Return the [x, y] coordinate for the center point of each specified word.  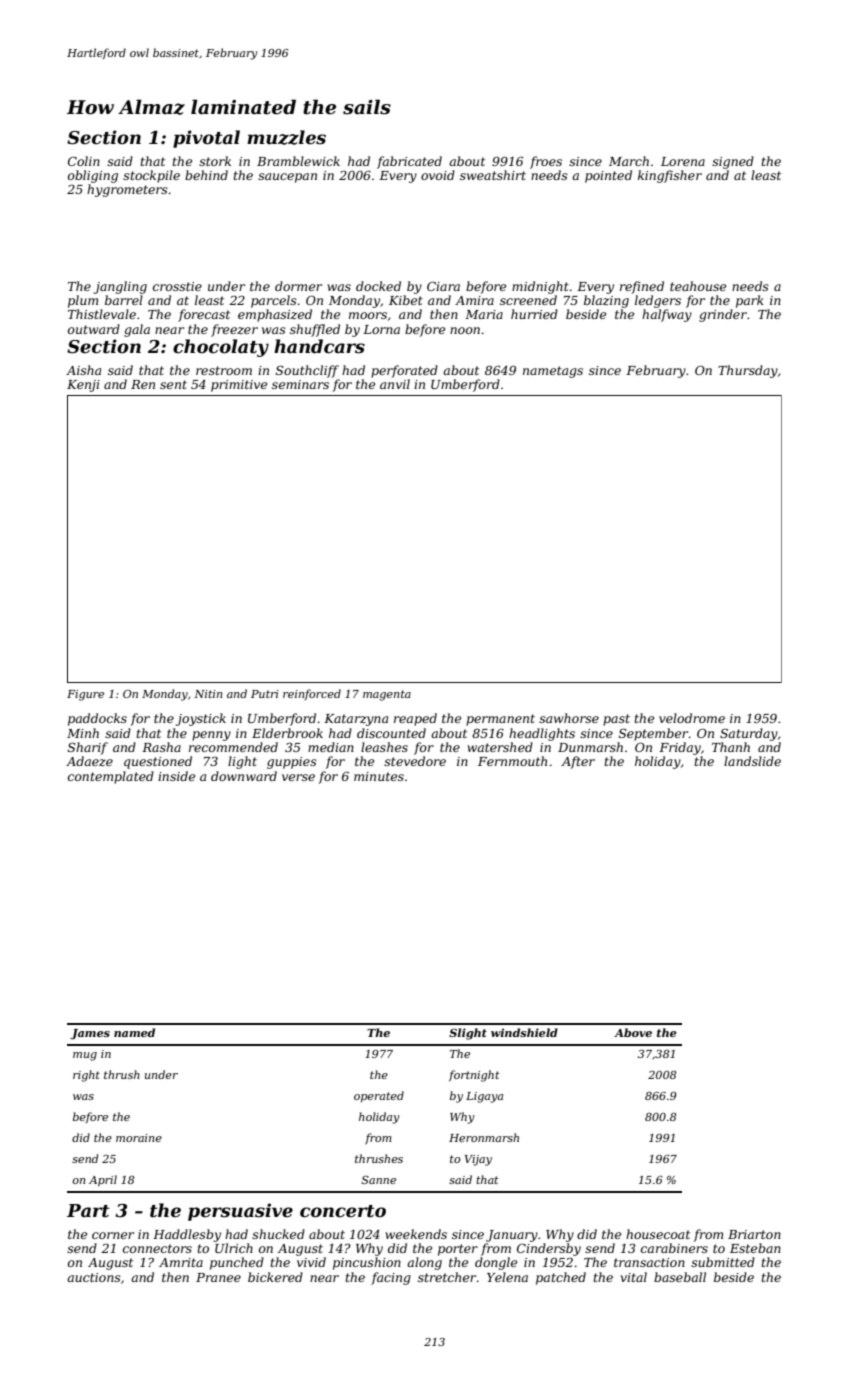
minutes [379, 776]
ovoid [438, 175]
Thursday [748, 371]
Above [633, 1032]
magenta [387, 695]
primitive [239, 386]
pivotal [206, 139]
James [90, 1034]
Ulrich [234, 1248]
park [750, 301]
